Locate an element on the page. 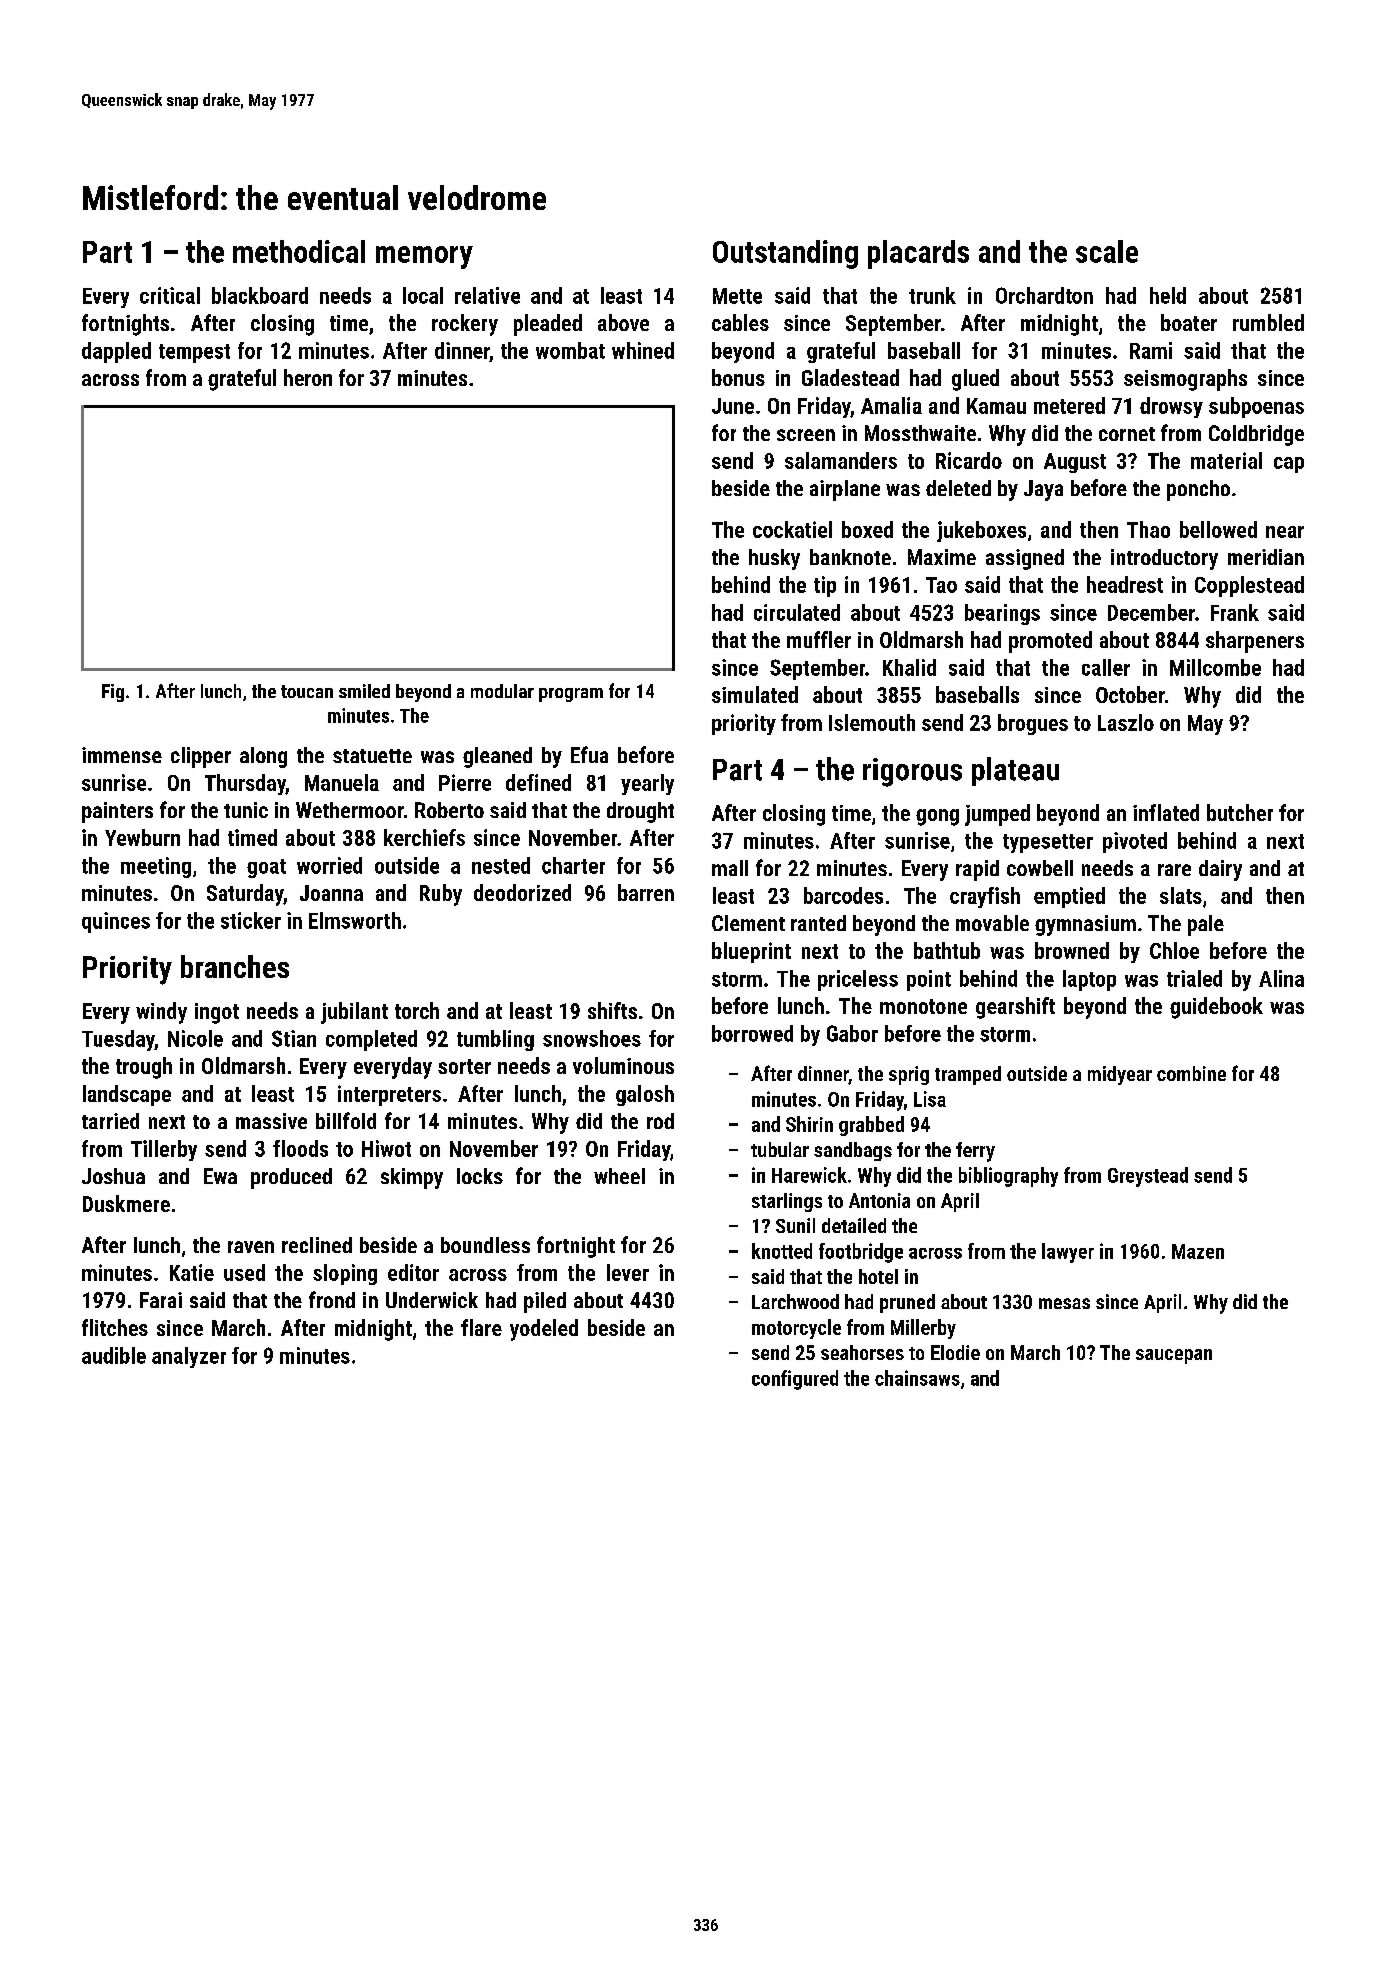 The height and width of the document is (1969, 1386). tubular is located at coordinates (780, 1149).
